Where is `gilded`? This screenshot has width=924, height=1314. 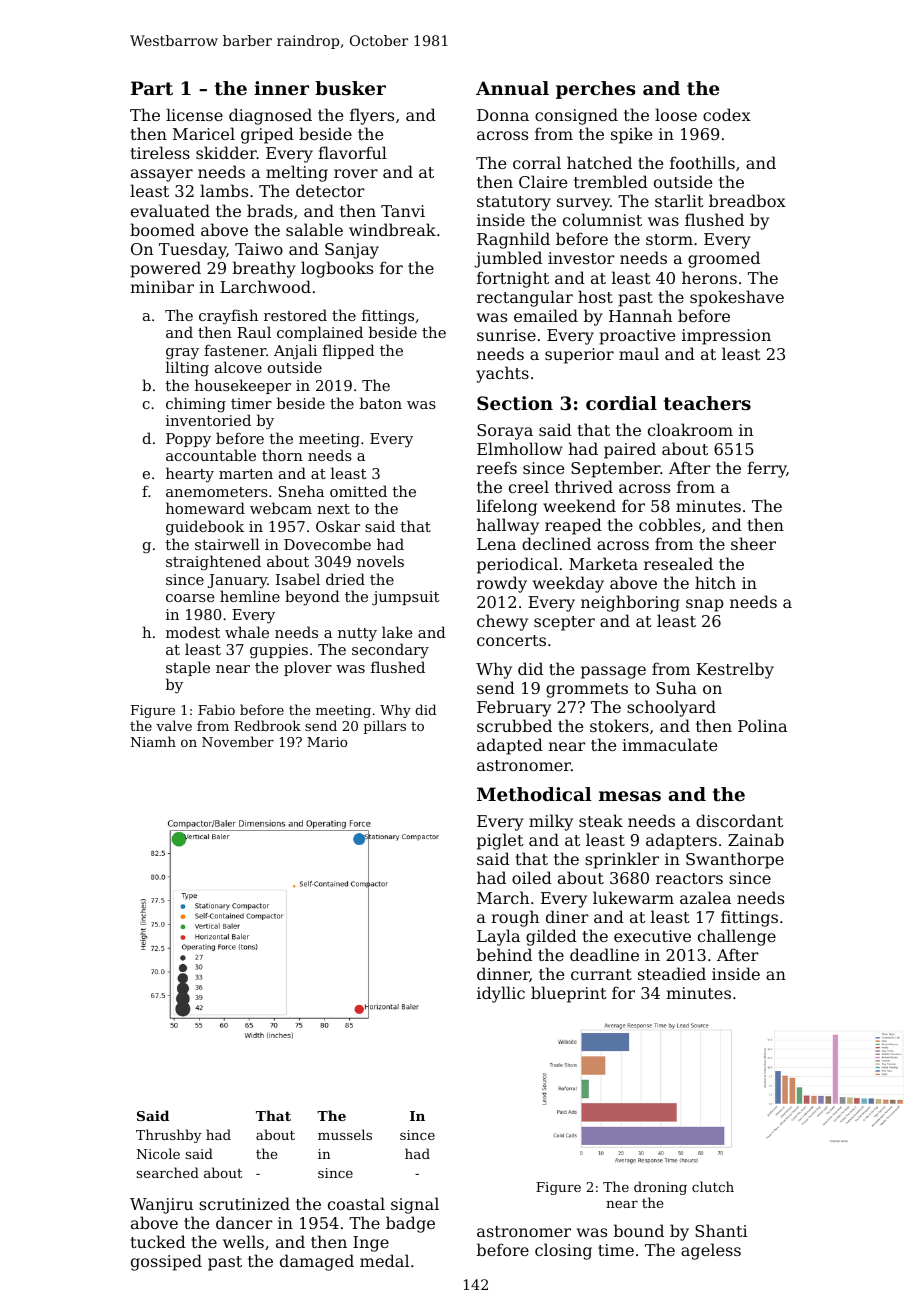 gilded is located at coordinates (551, 937).
